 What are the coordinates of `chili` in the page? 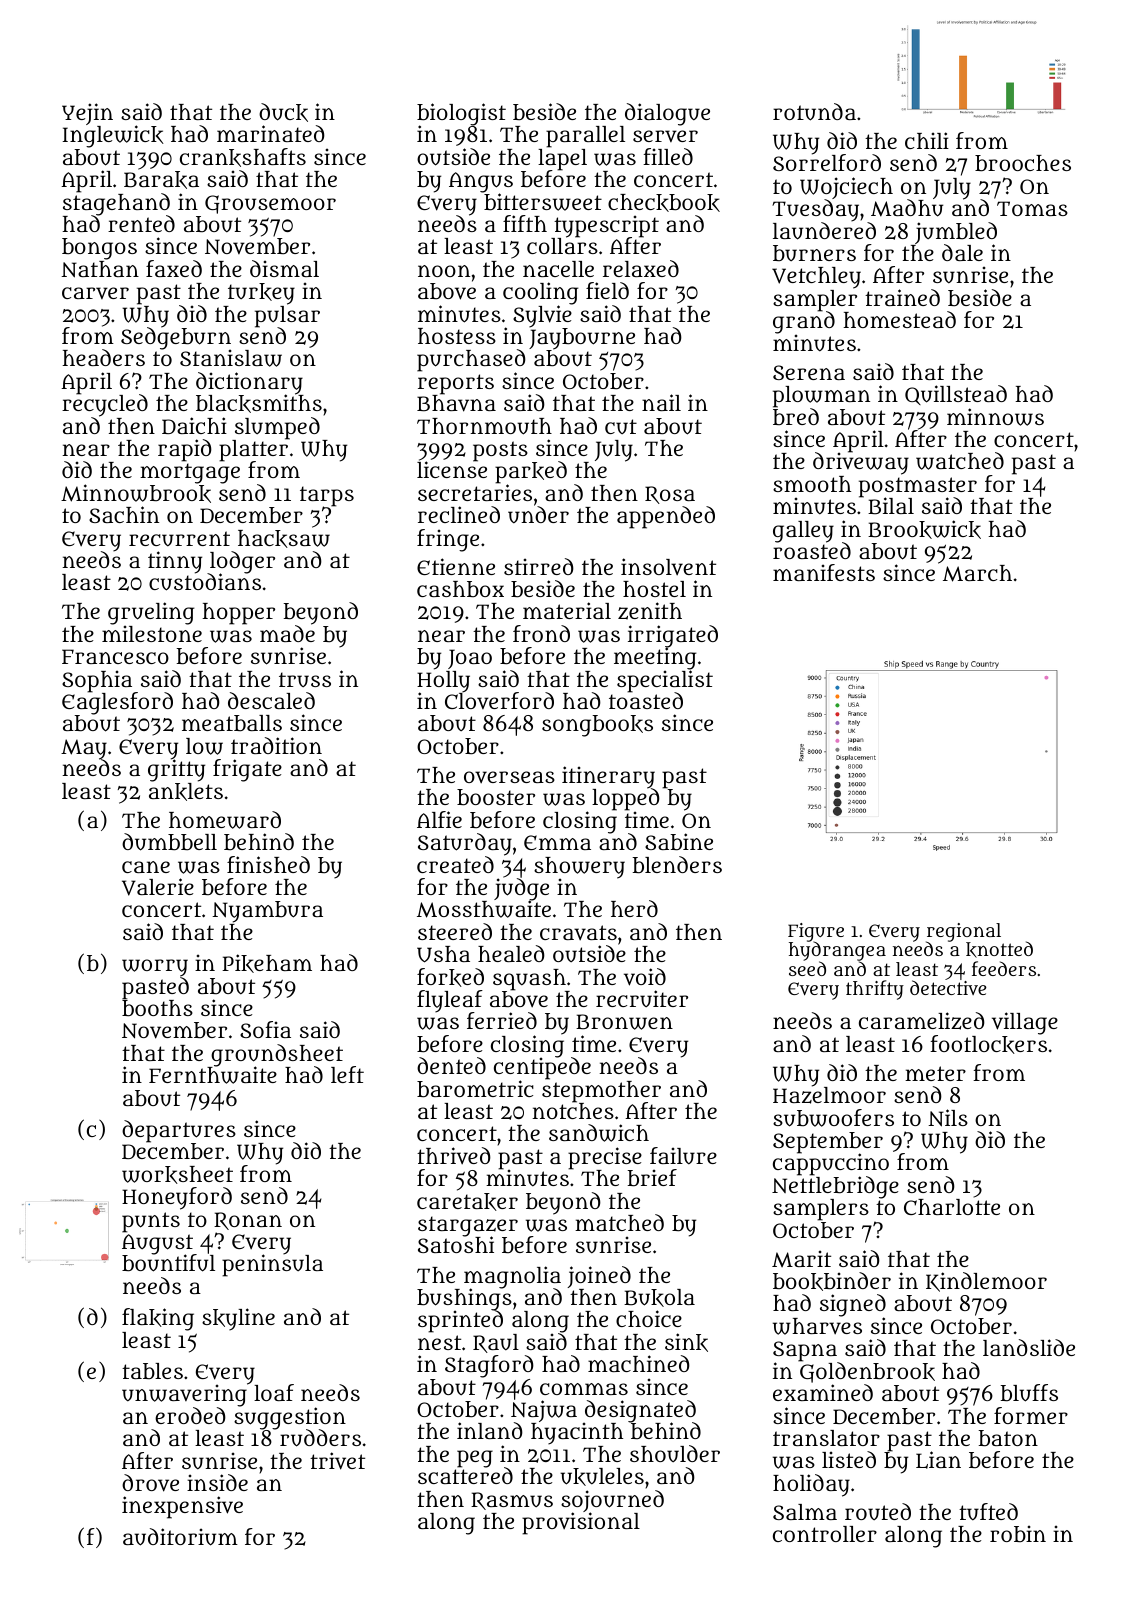 It's located at (927, 140).
